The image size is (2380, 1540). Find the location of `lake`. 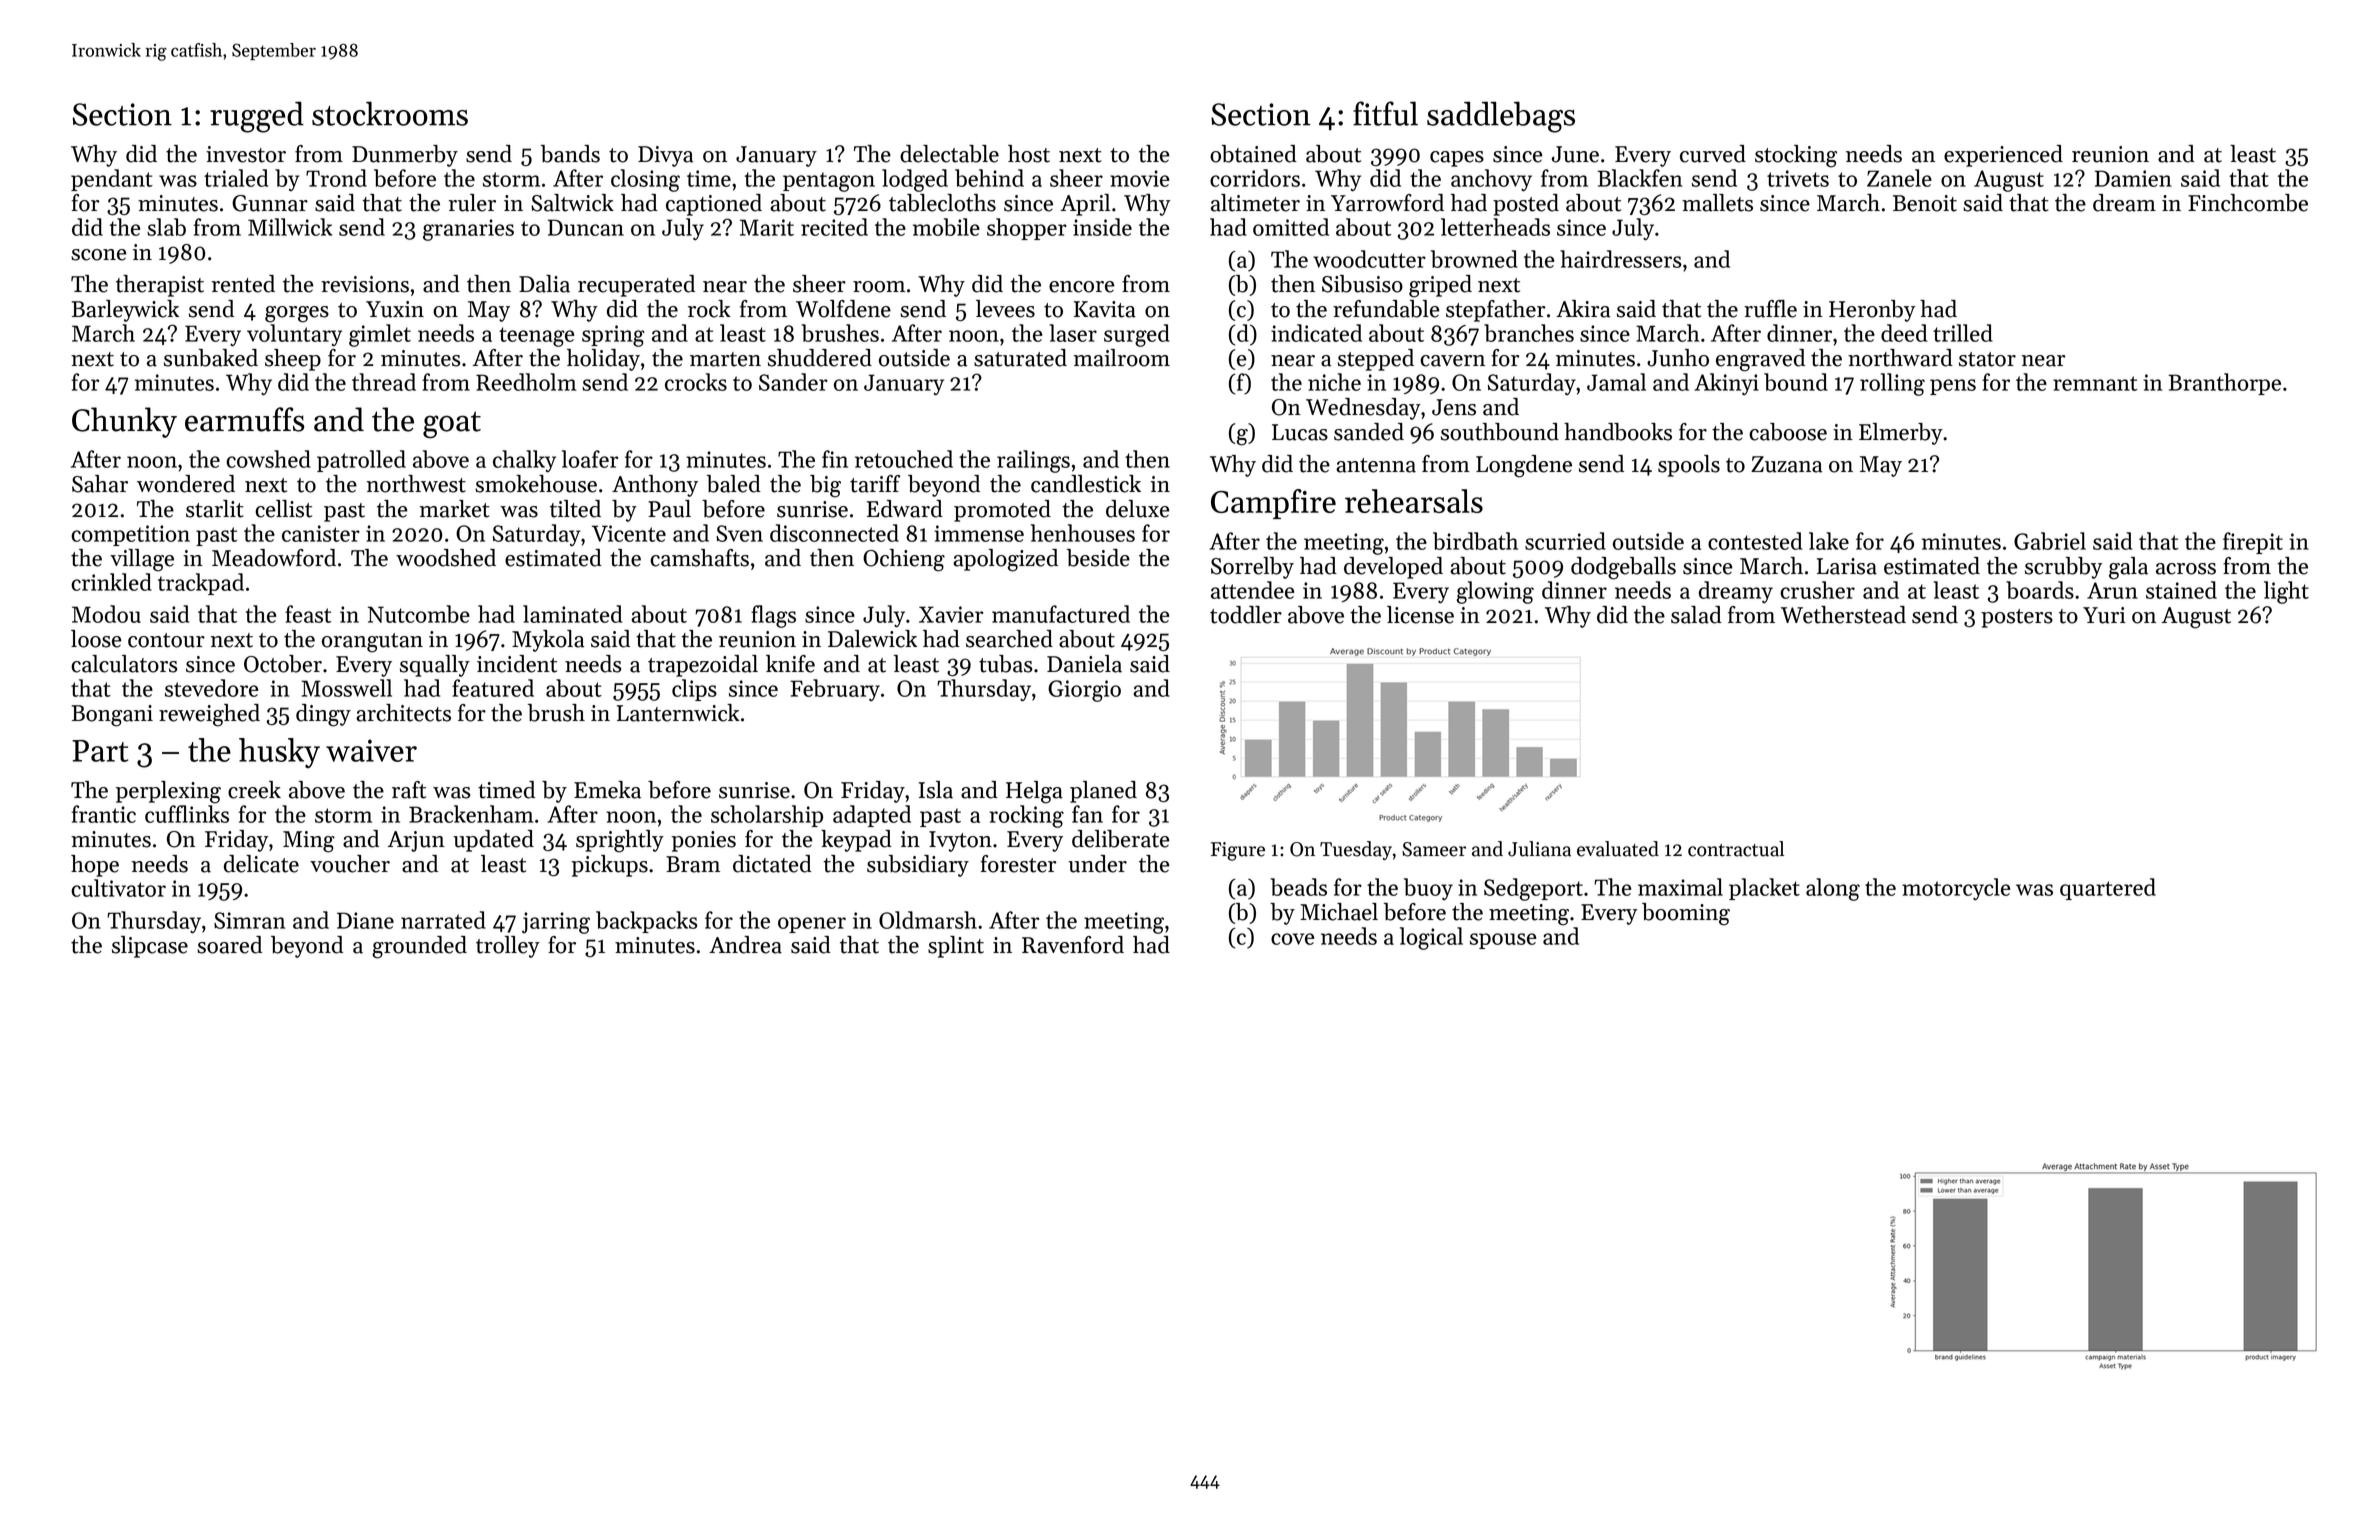

lake is located at coordinates (1829, 541).
